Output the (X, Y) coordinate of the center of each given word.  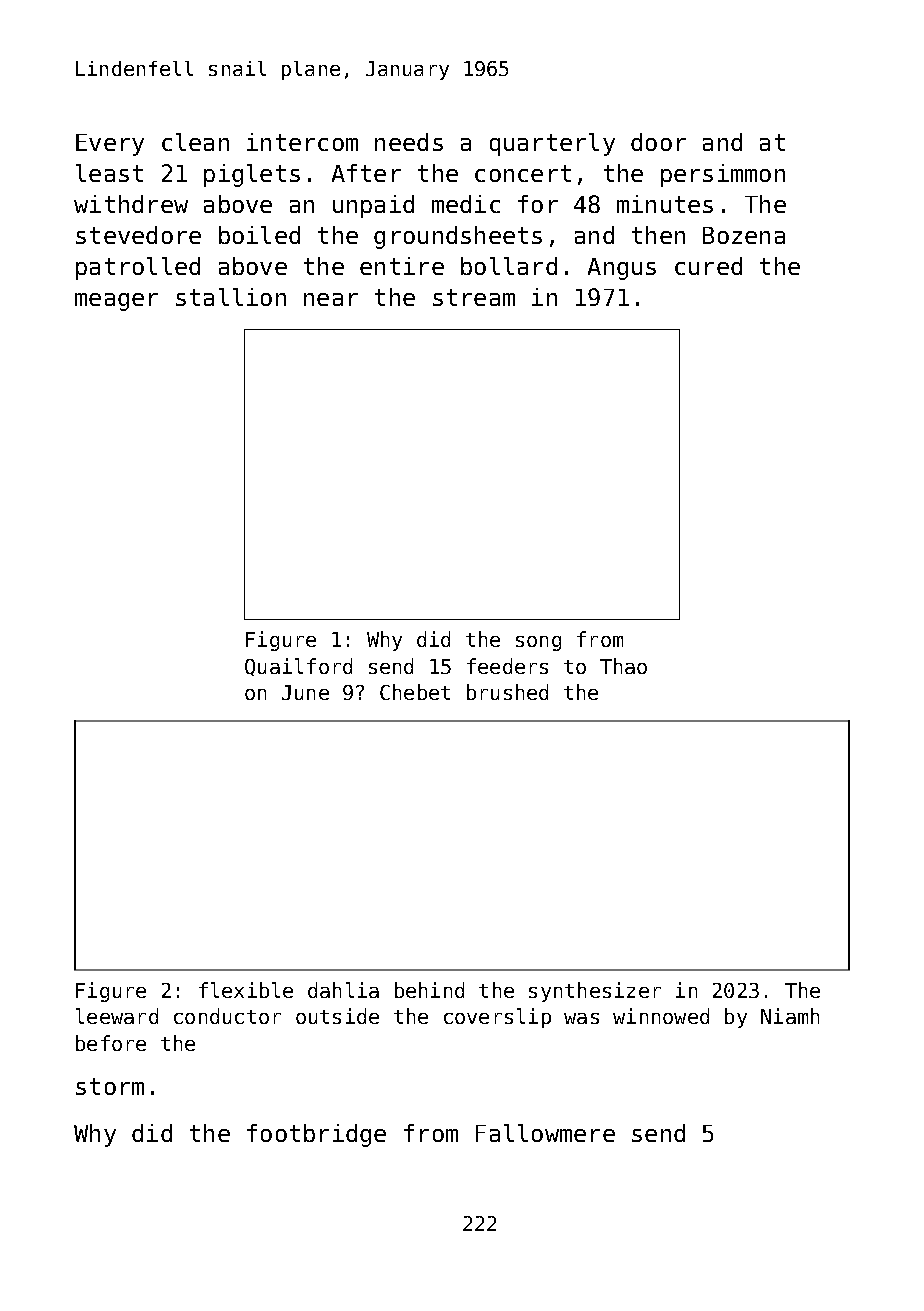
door (658, 142)
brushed (507, 692)
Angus (622, 269)
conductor (227, 1016)
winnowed (661, 1016)
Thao (623, 666)
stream (474, 297)
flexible (246, 990)
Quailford (298, 667)
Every (110, 145)
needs (409, 142)
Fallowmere (545, 1133)
